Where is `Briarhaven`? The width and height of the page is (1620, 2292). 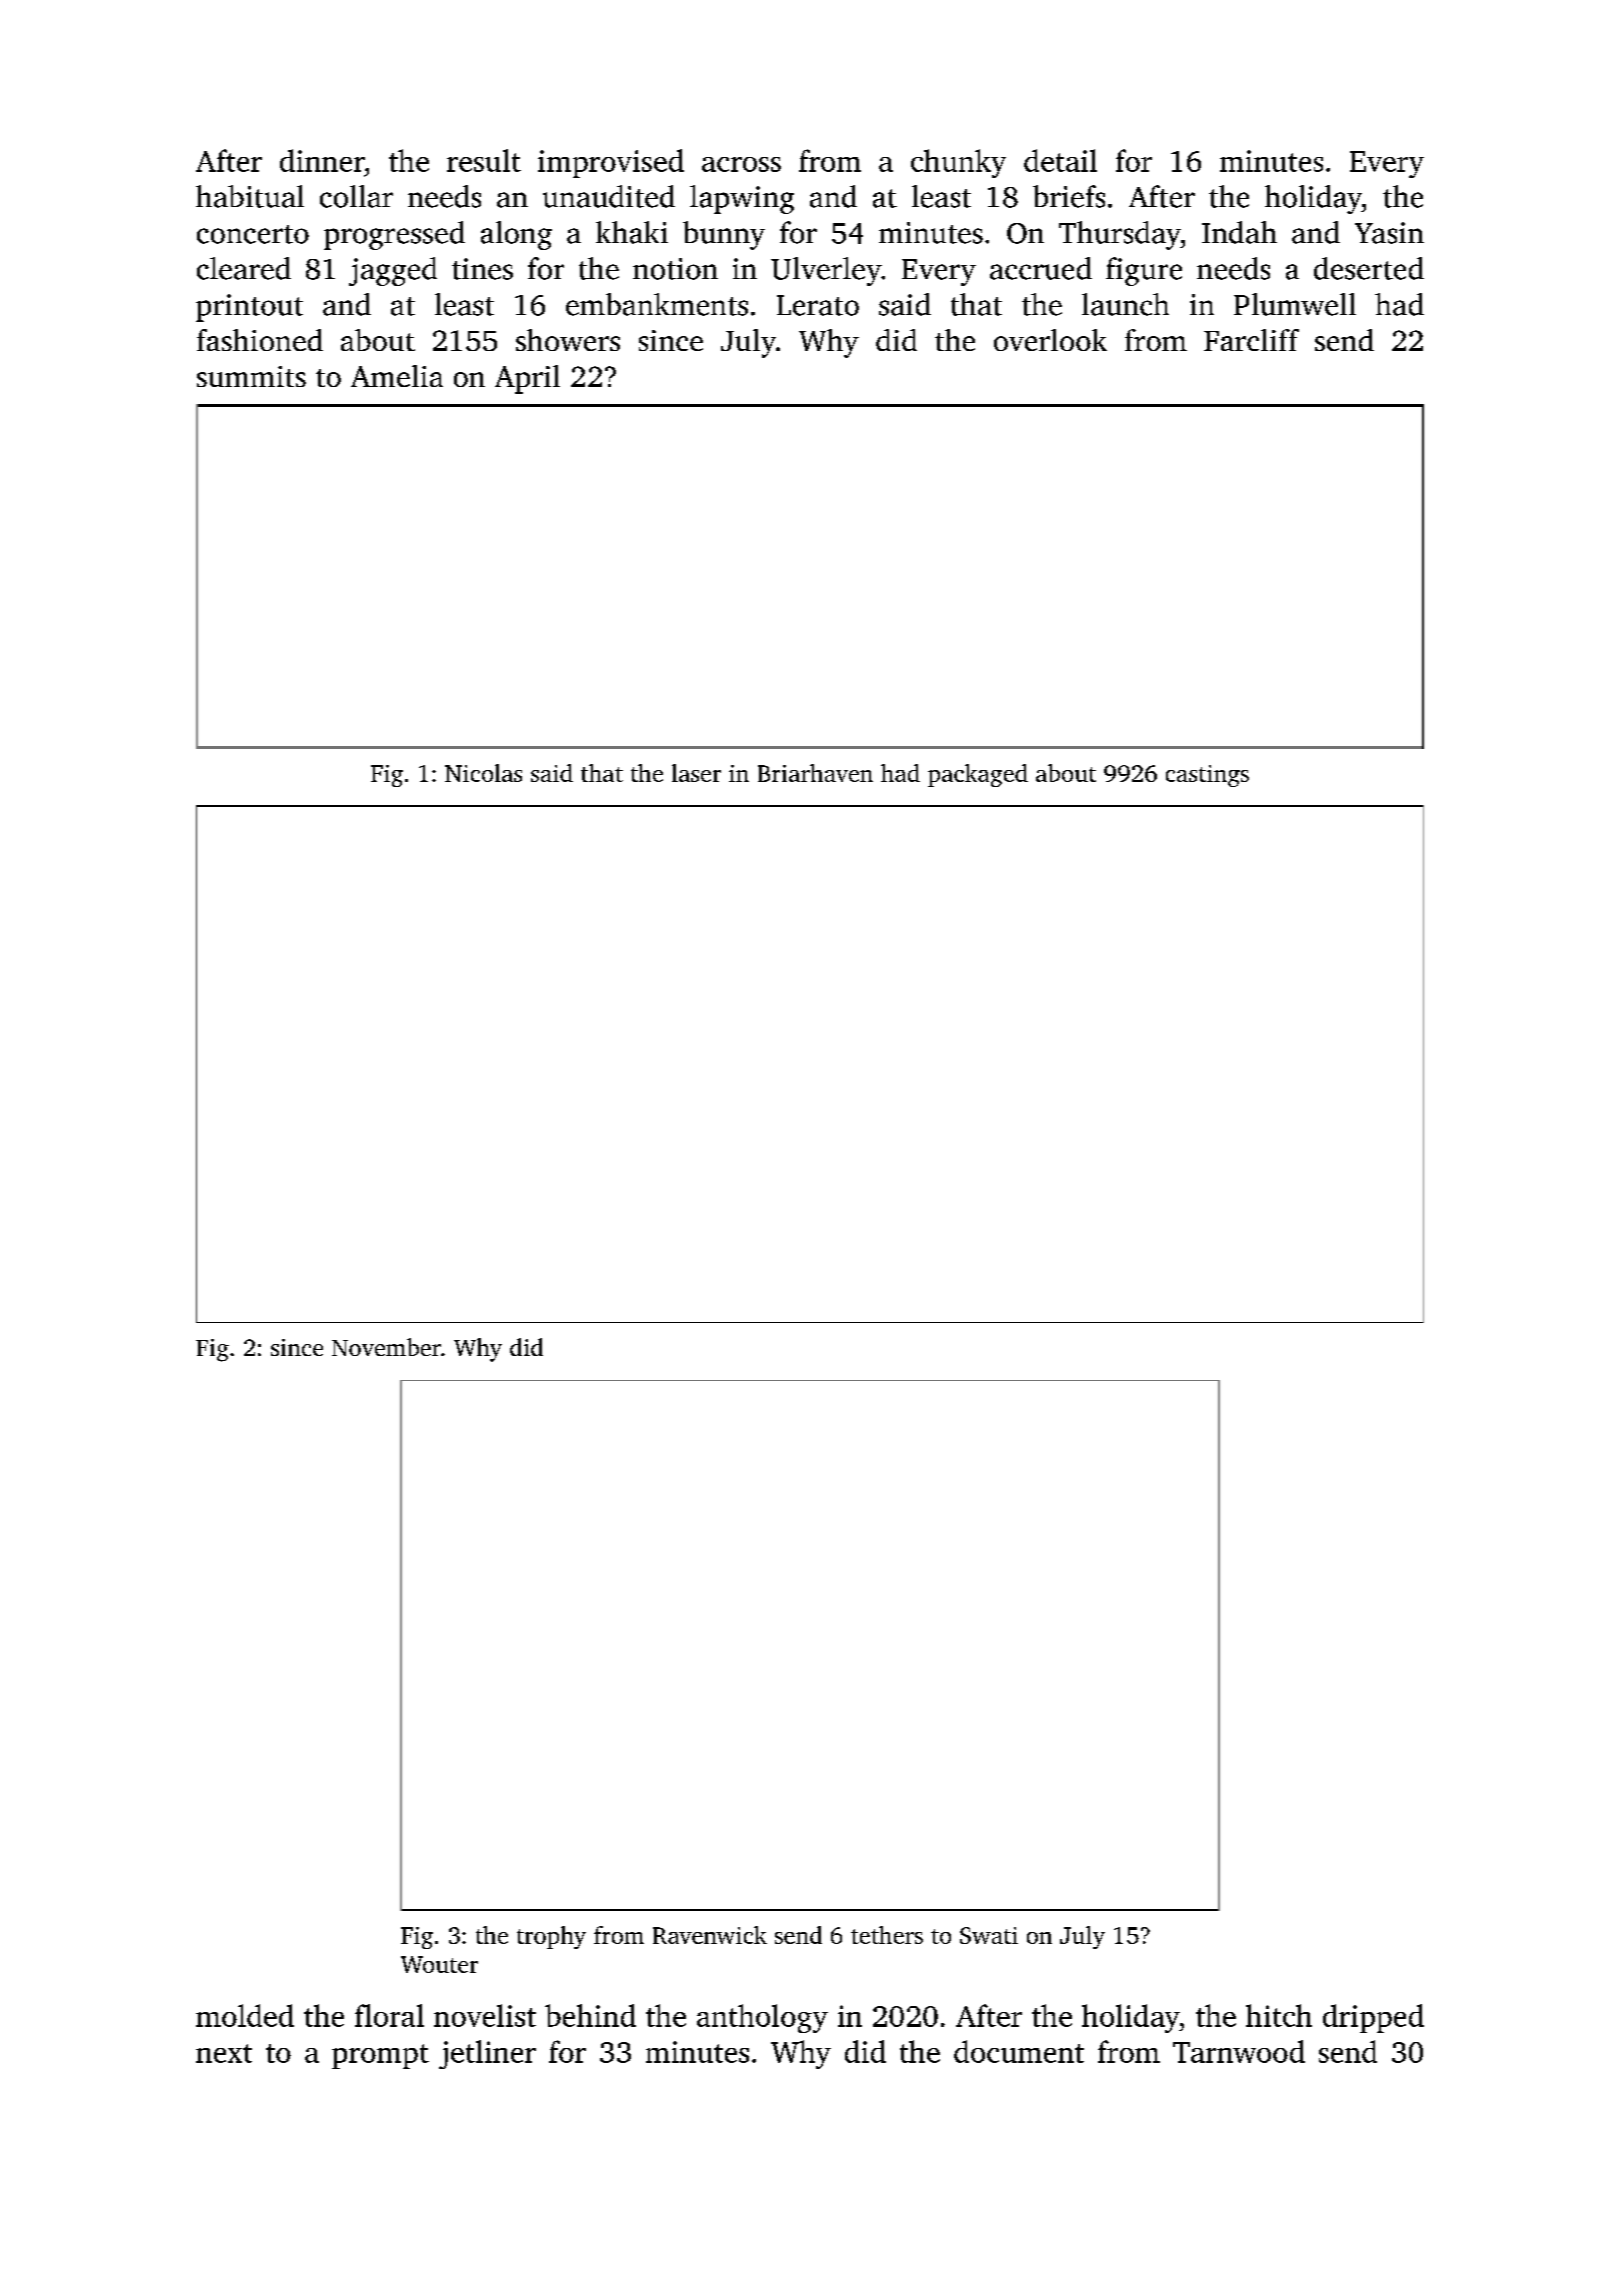 Briarhaven is located at coordinates (815, 773).
